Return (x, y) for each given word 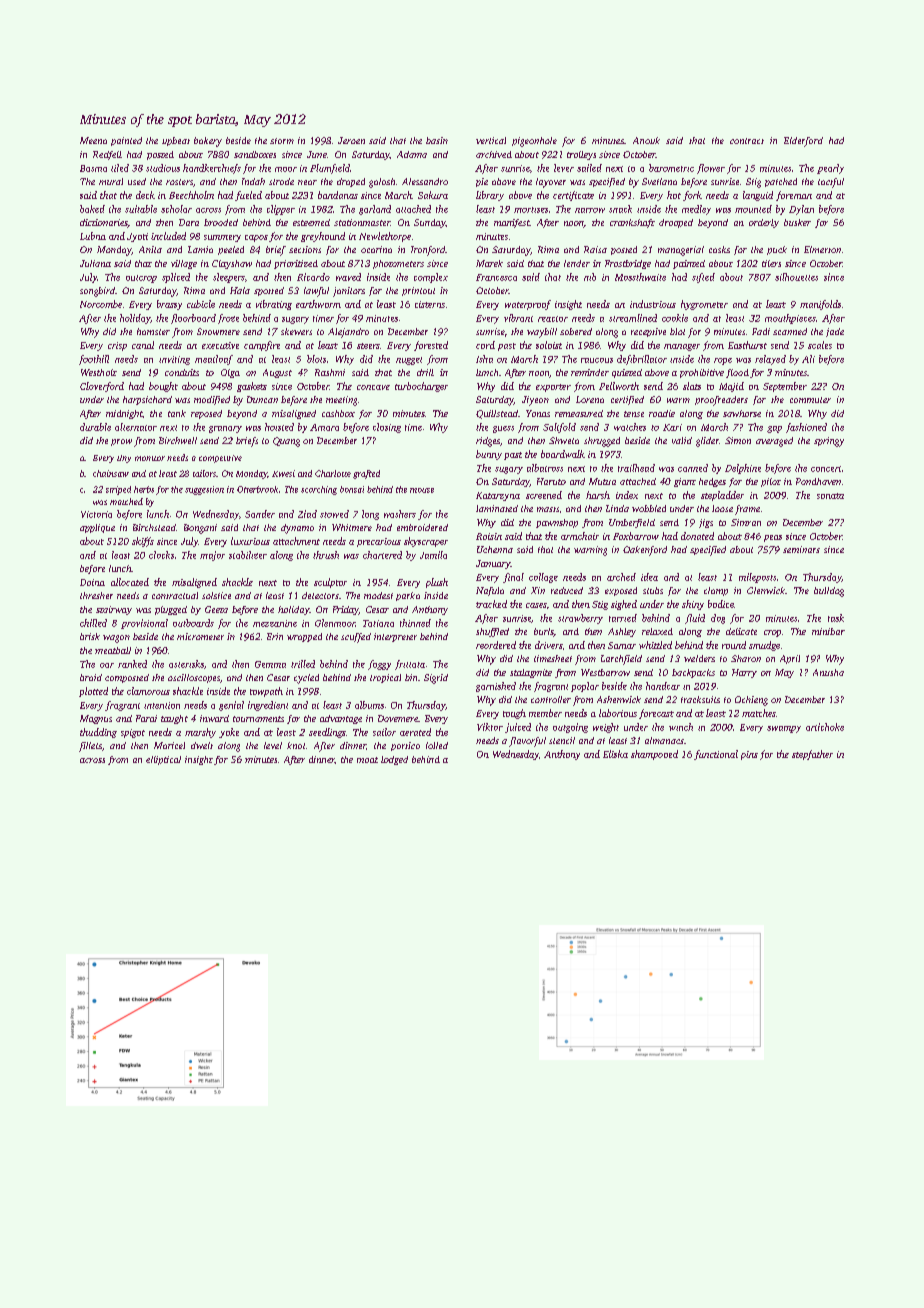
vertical (491, 140)
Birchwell (178, 440)
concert (826, 469)
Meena (93, 140)
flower (711, 169)
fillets (90, 747)
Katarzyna (498, 496)
